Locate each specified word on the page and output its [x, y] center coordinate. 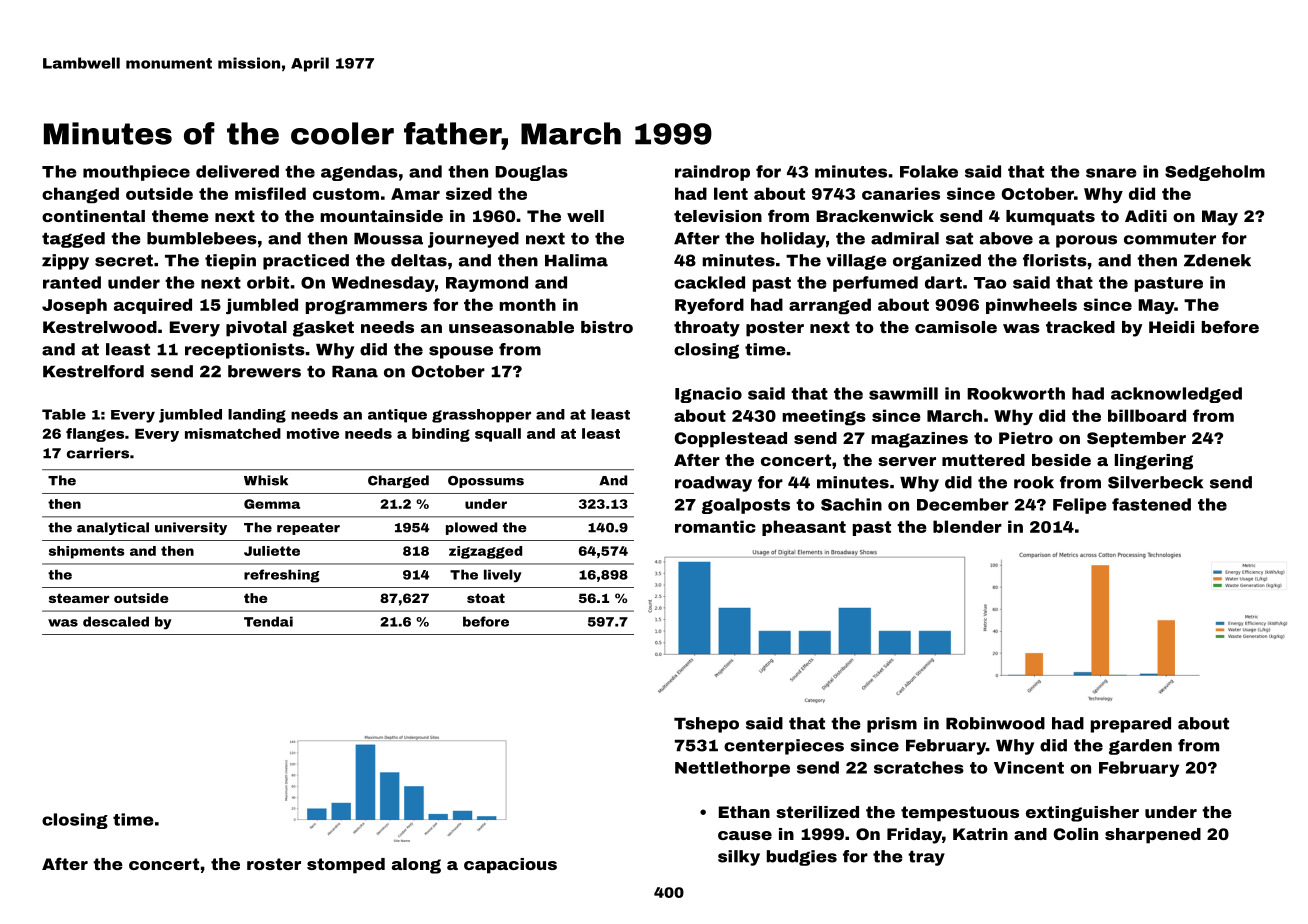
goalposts [746, 506]
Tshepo [706, 725]
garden [1140, 747]
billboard [1147, 415]
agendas [359, 173]
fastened [1151, 504]
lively [503, 576]
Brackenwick [875, 216]
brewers [264, 371]
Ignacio [708, 395]
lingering [1154, 462]
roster [274, 864]
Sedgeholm [1215, 173]
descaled [116, 621]
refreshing [282, 576]
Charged [398, 481]
